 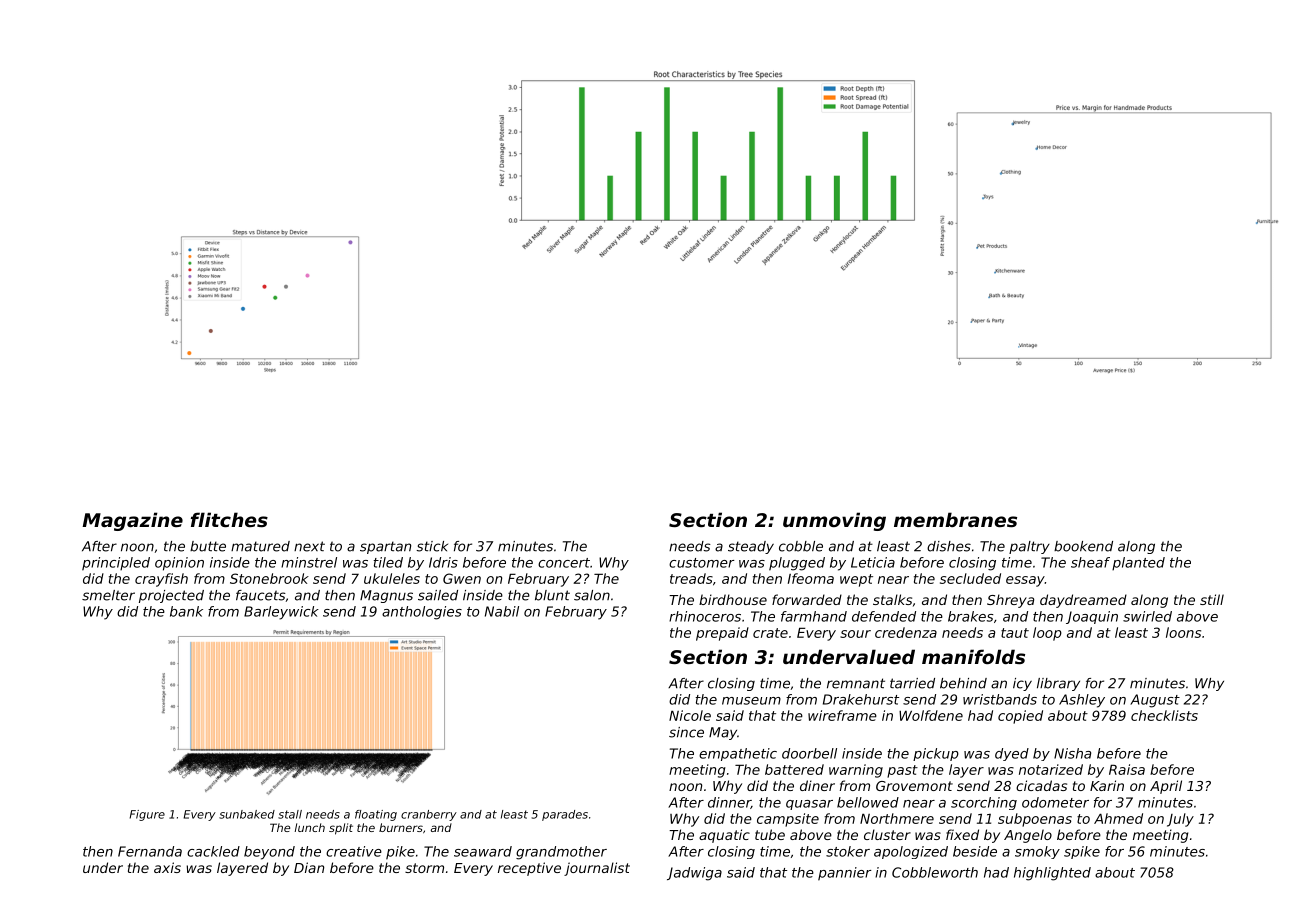 I want to click on checklists, so click(x=1164, y=715).
